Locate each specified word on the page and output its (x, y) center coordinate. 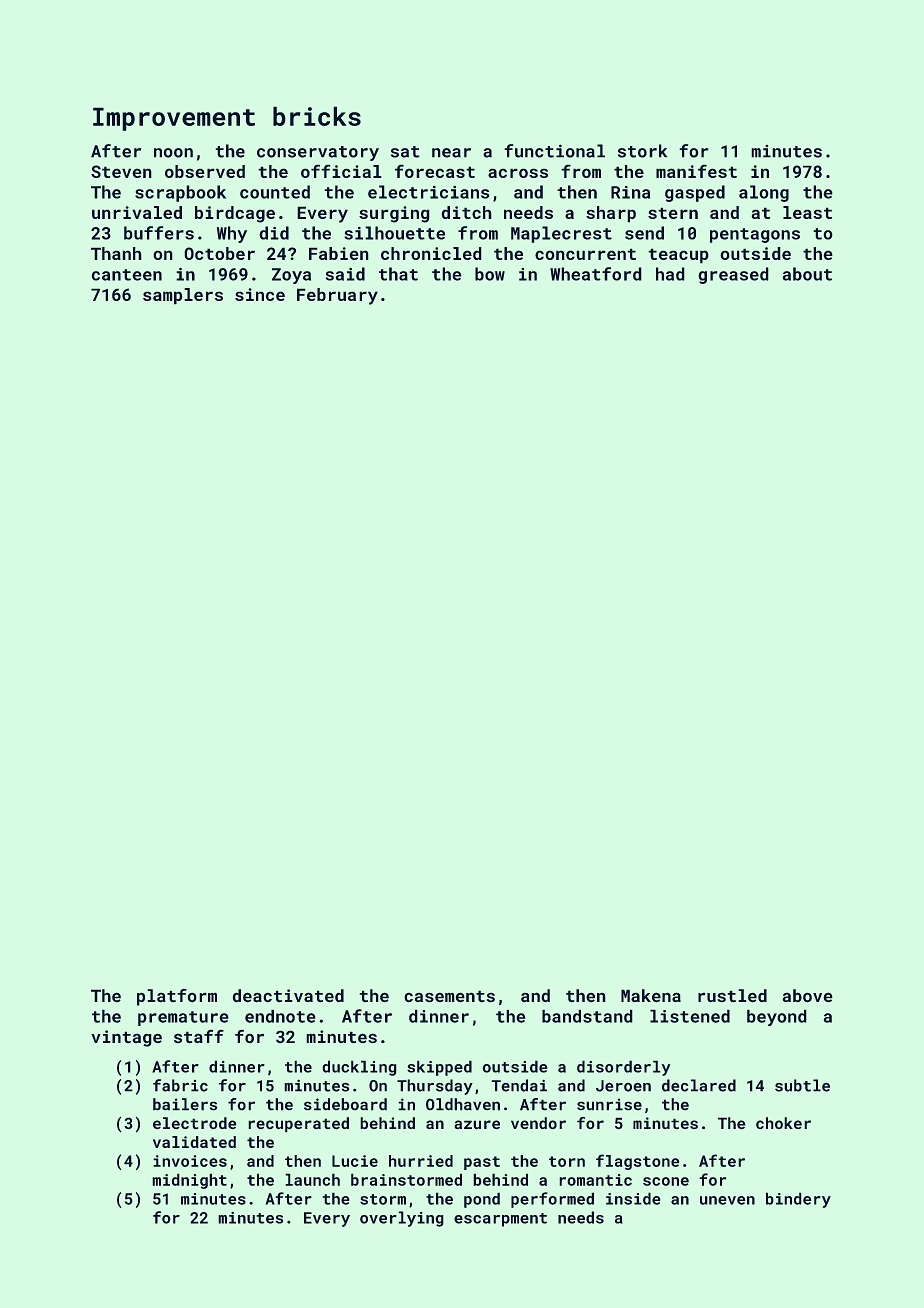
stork (642, 151)
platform (177, 997)
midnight (189, 1181)
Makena (651, 996)
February (337, 296)
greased (733, 275)
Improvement (174, 119)
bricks (317, 116)
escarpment (500, 1220)
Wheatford (596, 274)
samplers (183, 296)
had (670, 274)
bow (490, 274)
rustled (732, 996)
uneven (727, 1200)
